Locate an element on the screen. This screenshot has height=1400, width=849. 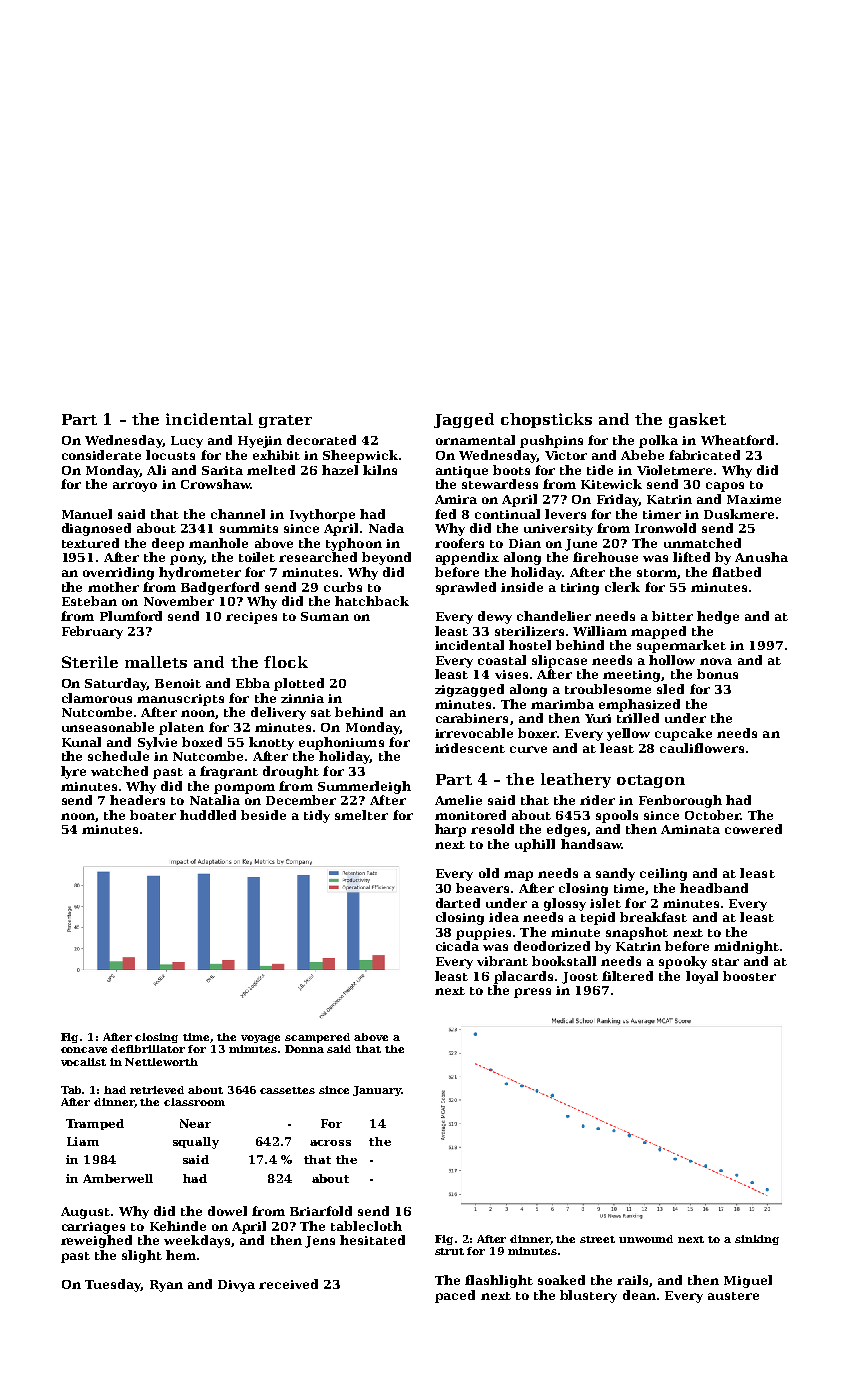
headband is located at coordinates (714, 888).
